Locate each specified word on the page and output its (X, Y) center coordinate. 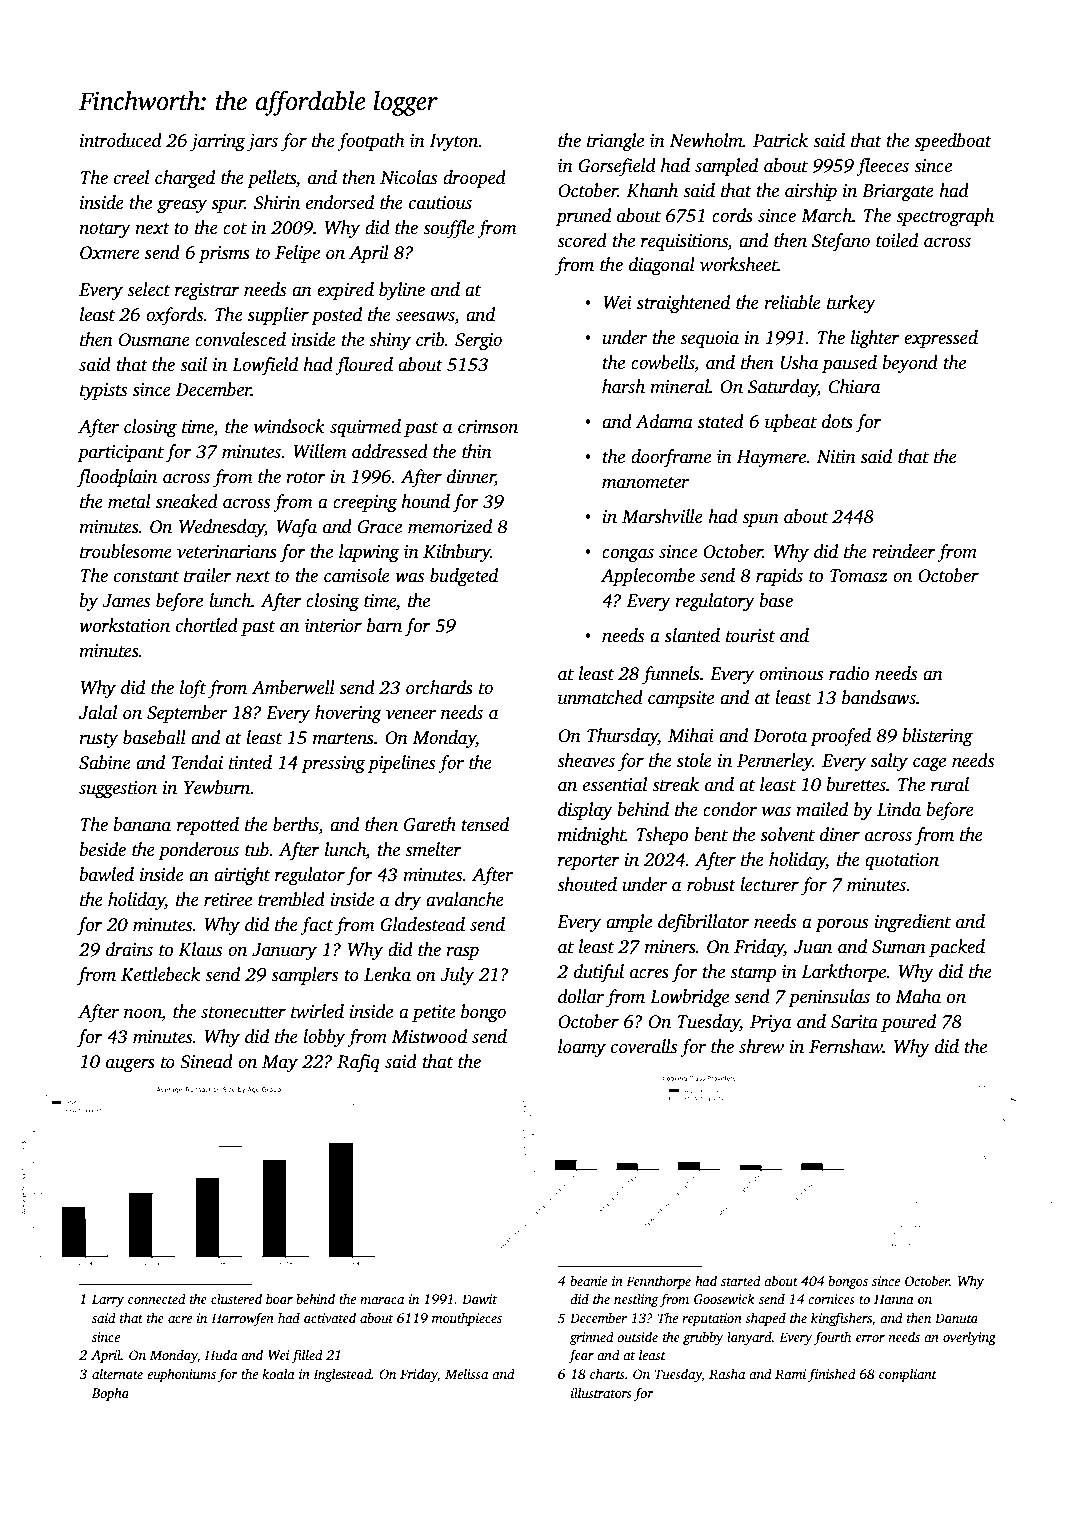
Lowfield (265, 366)
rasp (462, 953)
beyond (910, 364)
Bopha (110, 1394)
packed (957, 948)
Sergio (478, 341)
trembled (291, 899)
